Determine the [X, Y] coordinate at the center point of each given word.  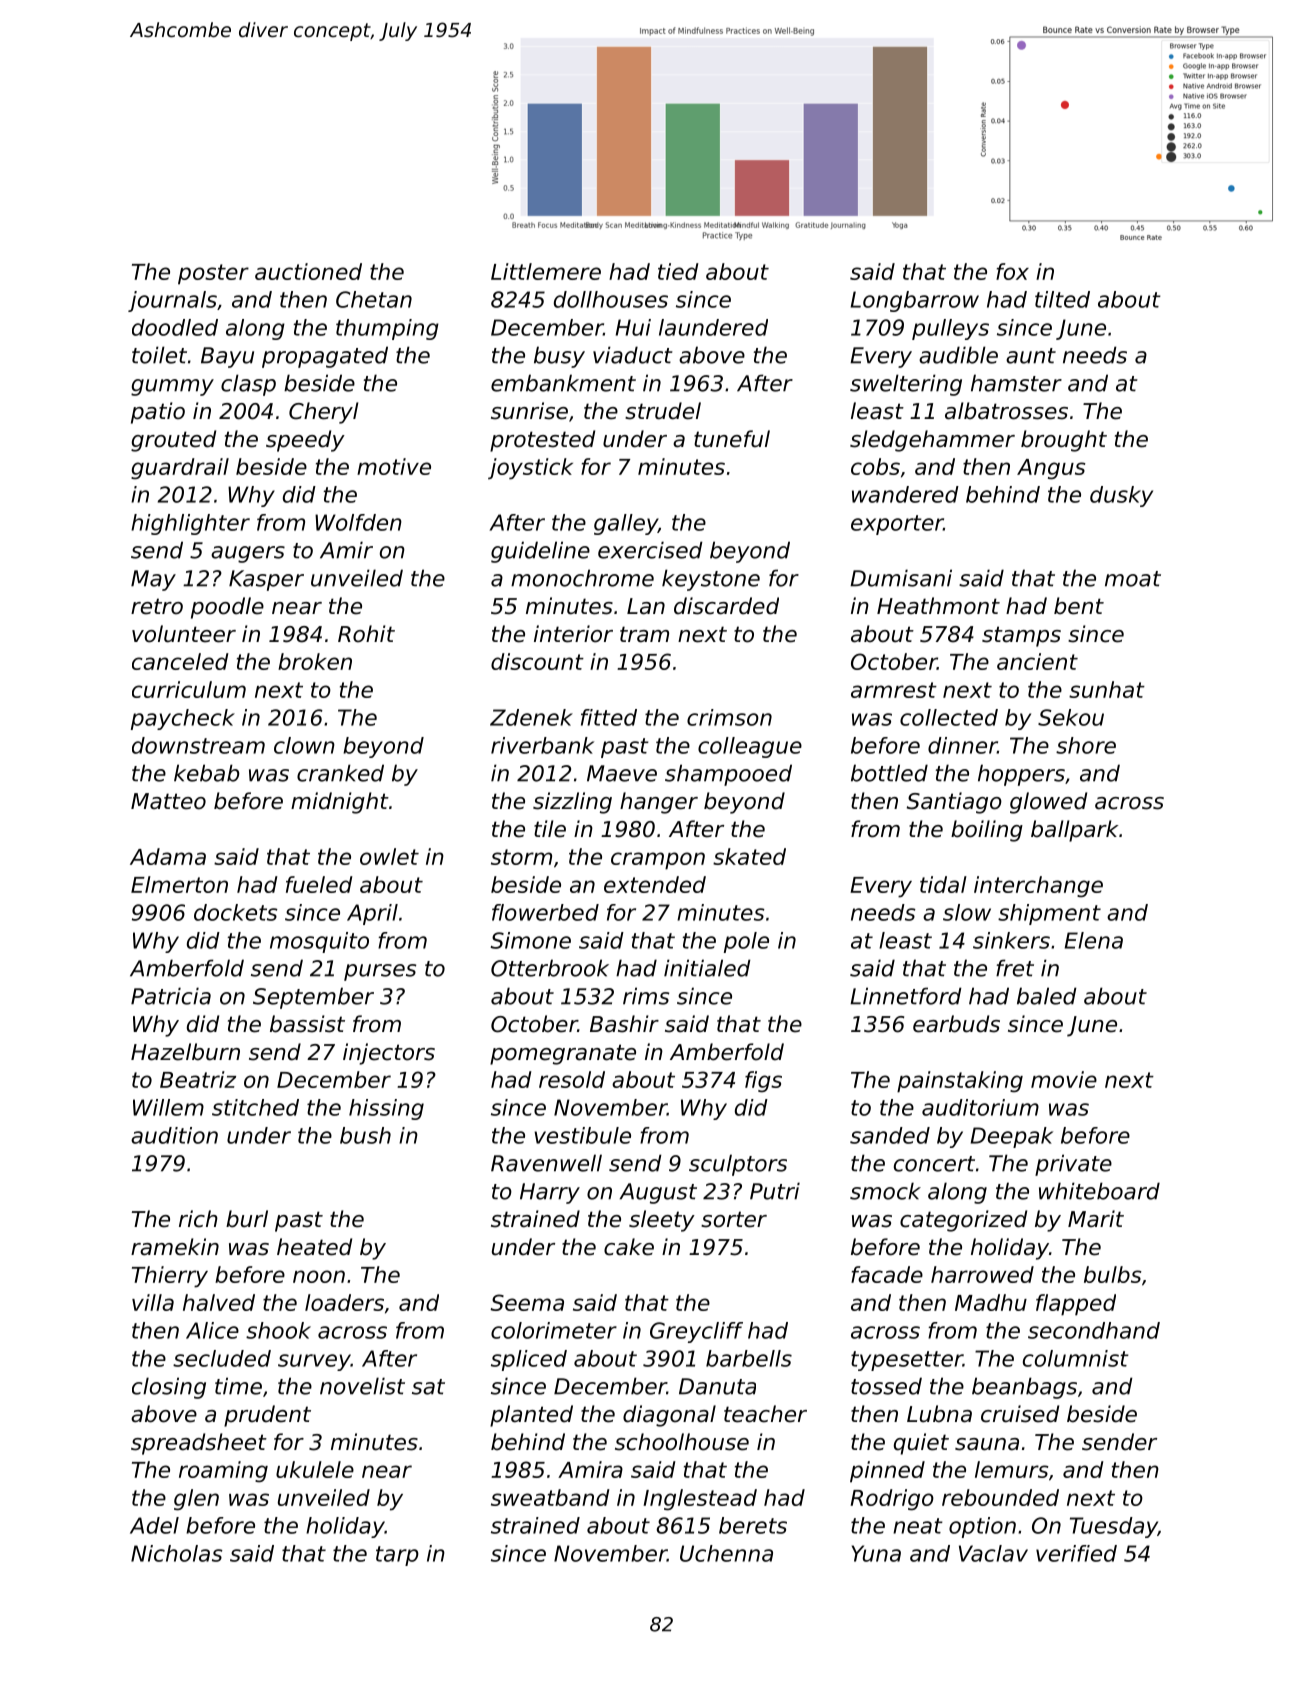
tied [678, 271]
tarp [397, 1556]
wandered [905, 494]
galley [626, 524]
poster [213, 274]
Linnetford [906, 996]
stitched [255, 1107]
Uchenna [726, 1553]
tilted [1062, 299]
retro [157, 606]
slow [967, 912]
